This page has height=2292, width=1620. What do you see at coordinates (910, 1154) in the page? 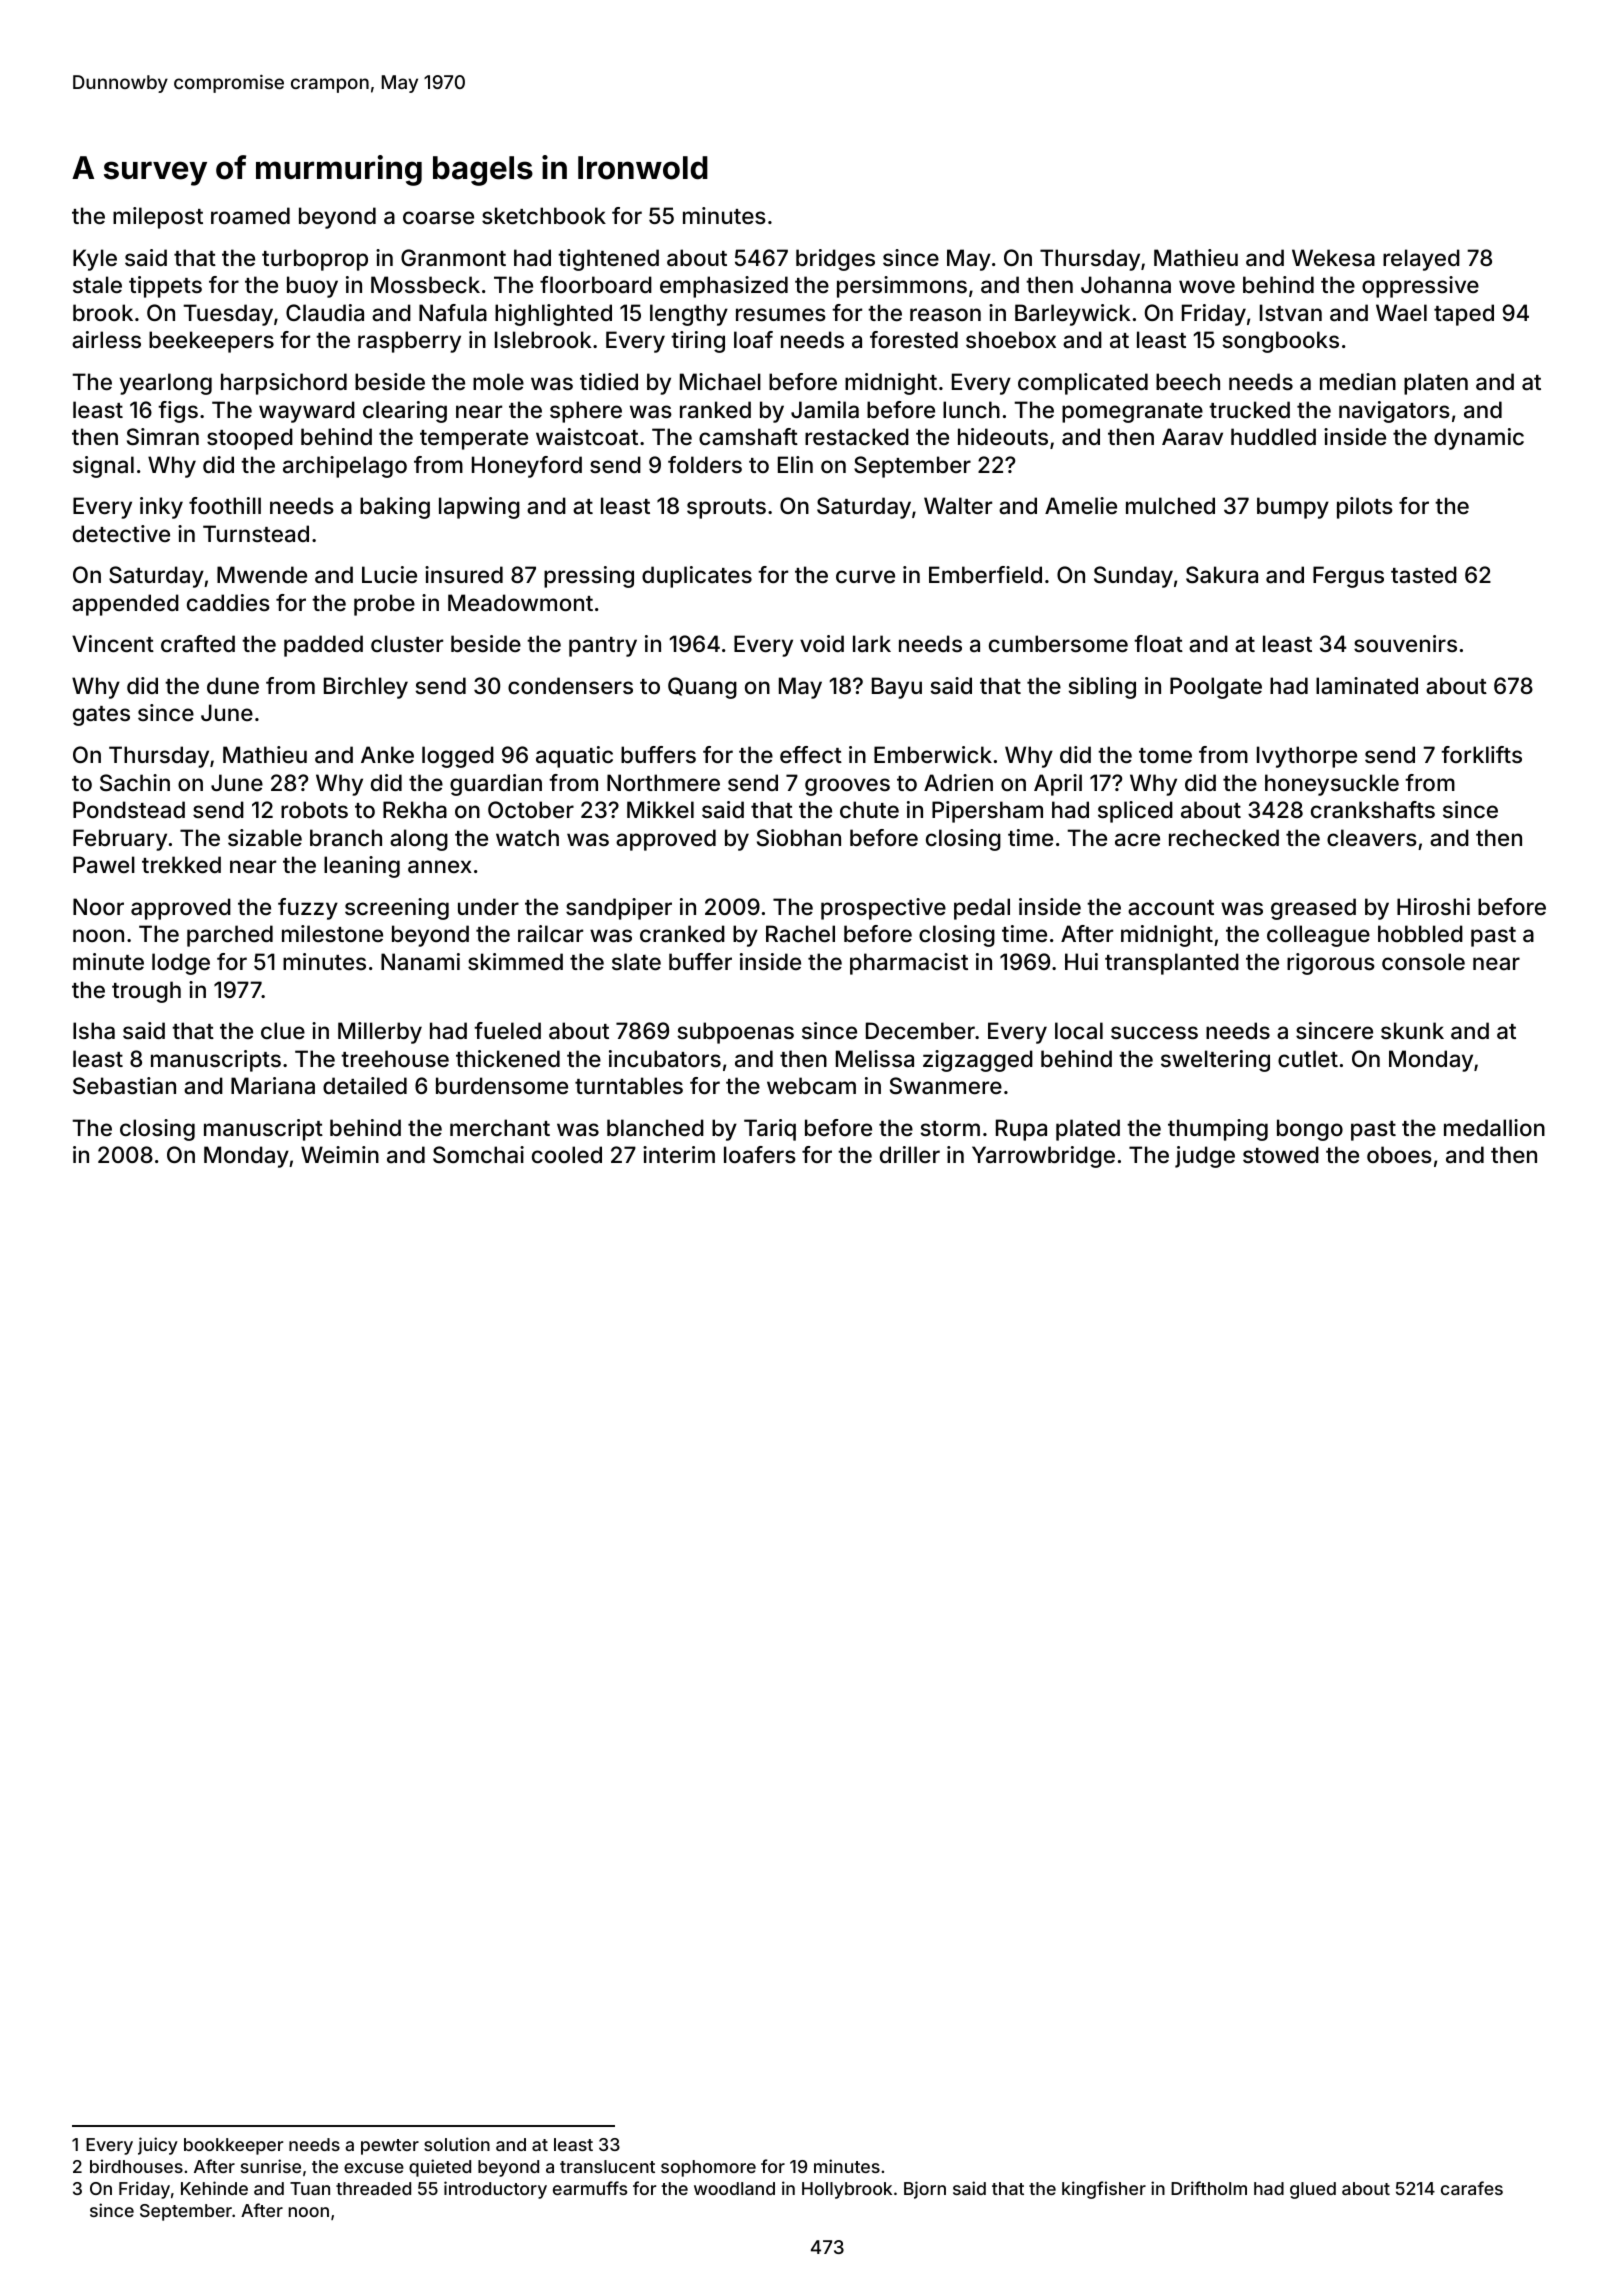
I see `driller` at bounding box center [910, 1154].
